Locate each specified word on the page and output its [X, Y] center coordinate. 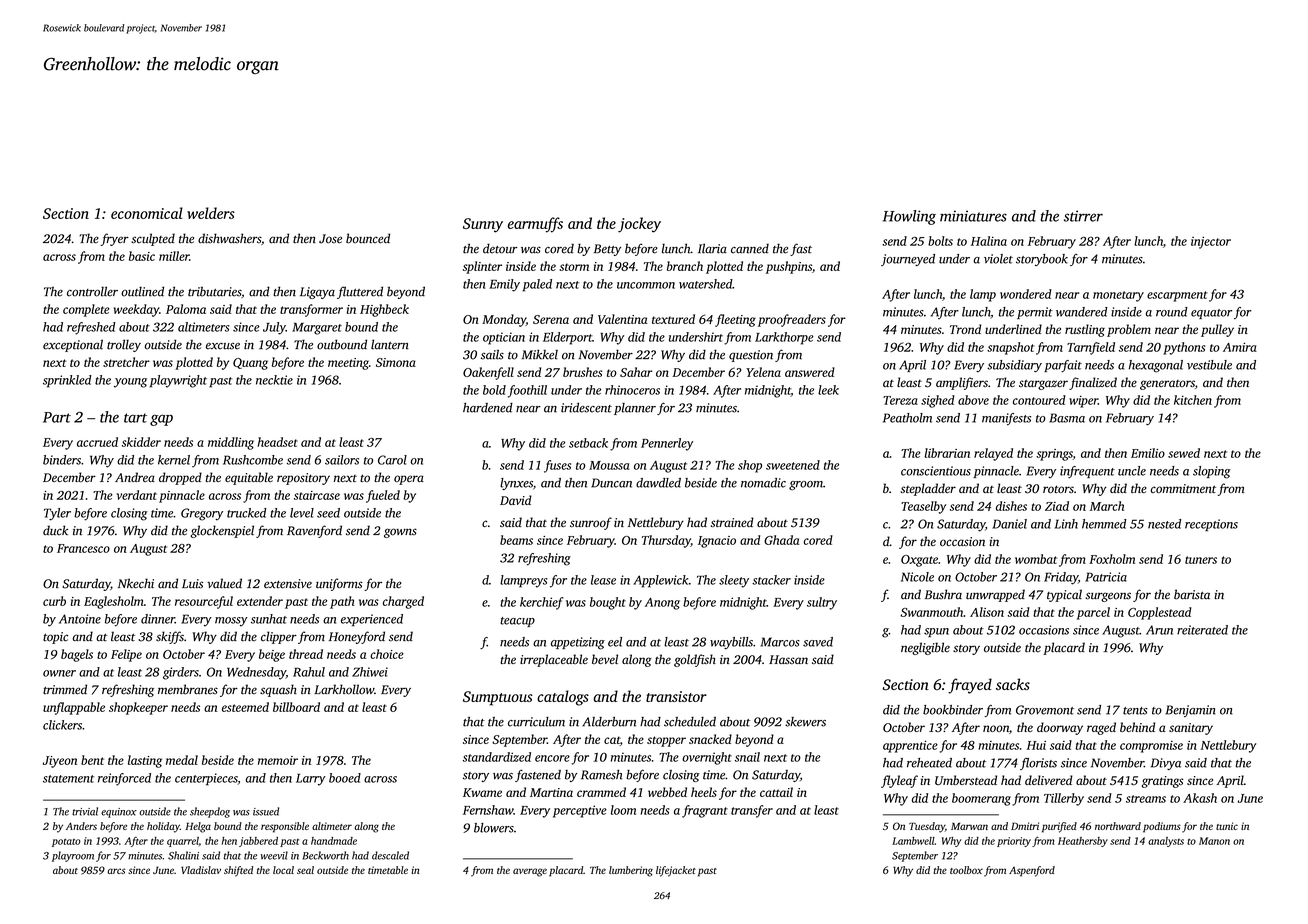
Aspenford [1032, 871]
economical [147, 213]
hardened [488, 408]
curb [54, 601]
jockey [639, 225]
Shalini [183, 855]
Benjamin [1191, 711]
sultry [822, 603]
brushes [583, 372]
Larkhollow [344, 689]
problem [1129, 330]
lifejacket [676, 871]
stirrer [1083, 216]
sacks [1013, 684]
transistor [676, 696]
